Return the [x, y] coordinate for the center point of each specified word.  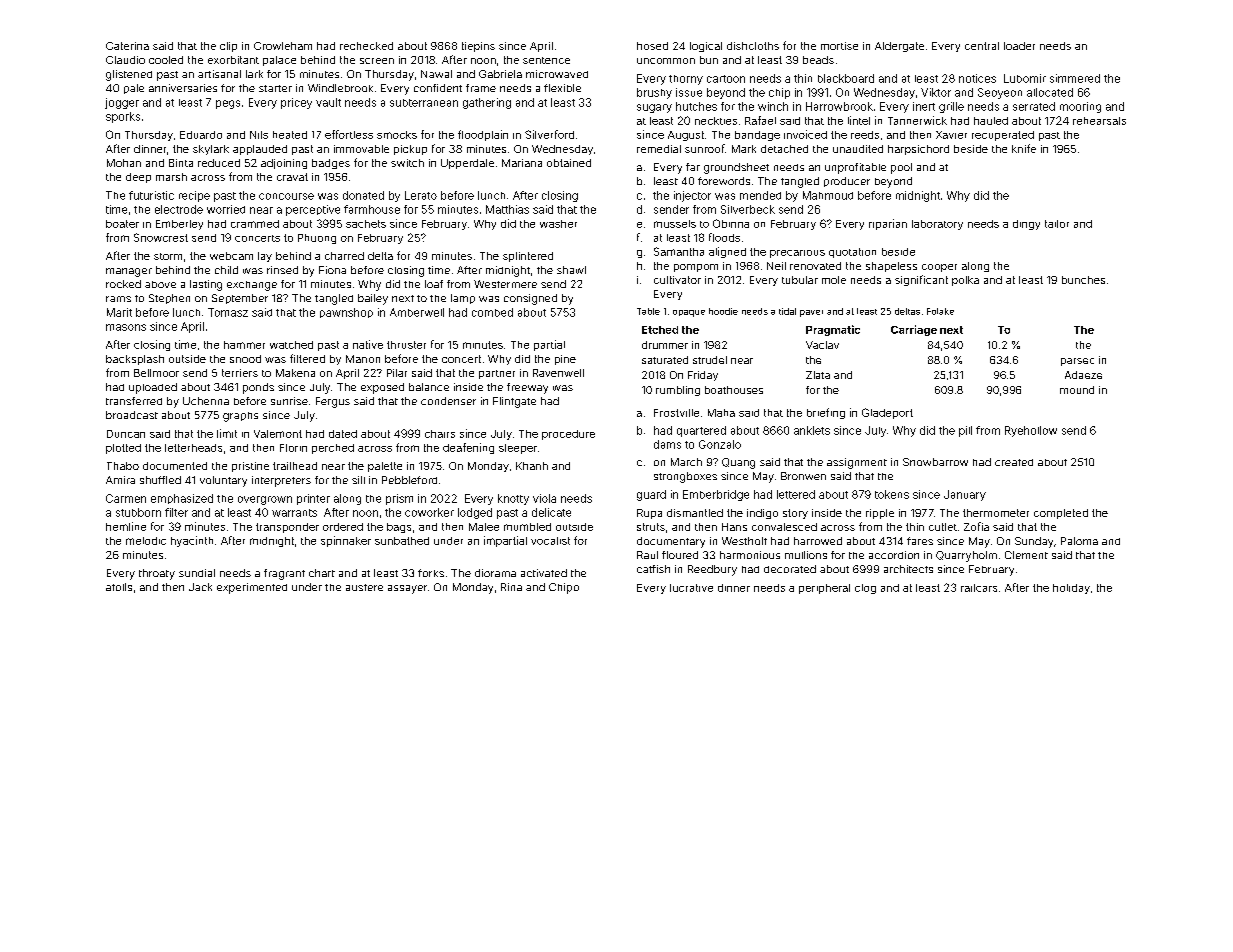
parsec [1077, 362]
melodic [146, 541]
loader [1019, 46]
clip [228, 47]
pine [565, 360]
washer [558, 224]
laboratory [937, 225]
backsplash [135, 360]
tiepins [478, 47]
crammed [255, 224]
